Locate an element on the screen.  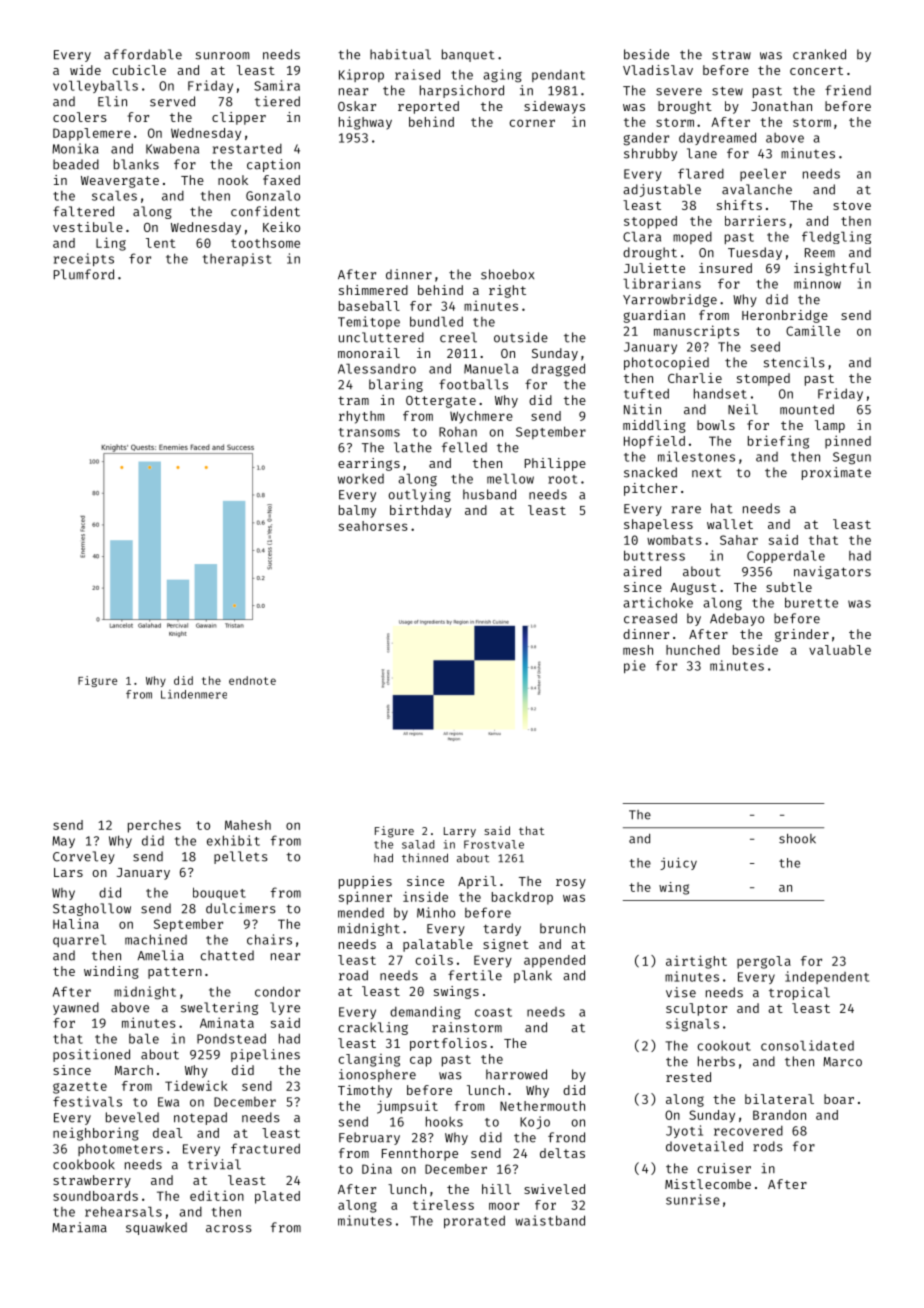
lane is located at coordinates (702, 153).
